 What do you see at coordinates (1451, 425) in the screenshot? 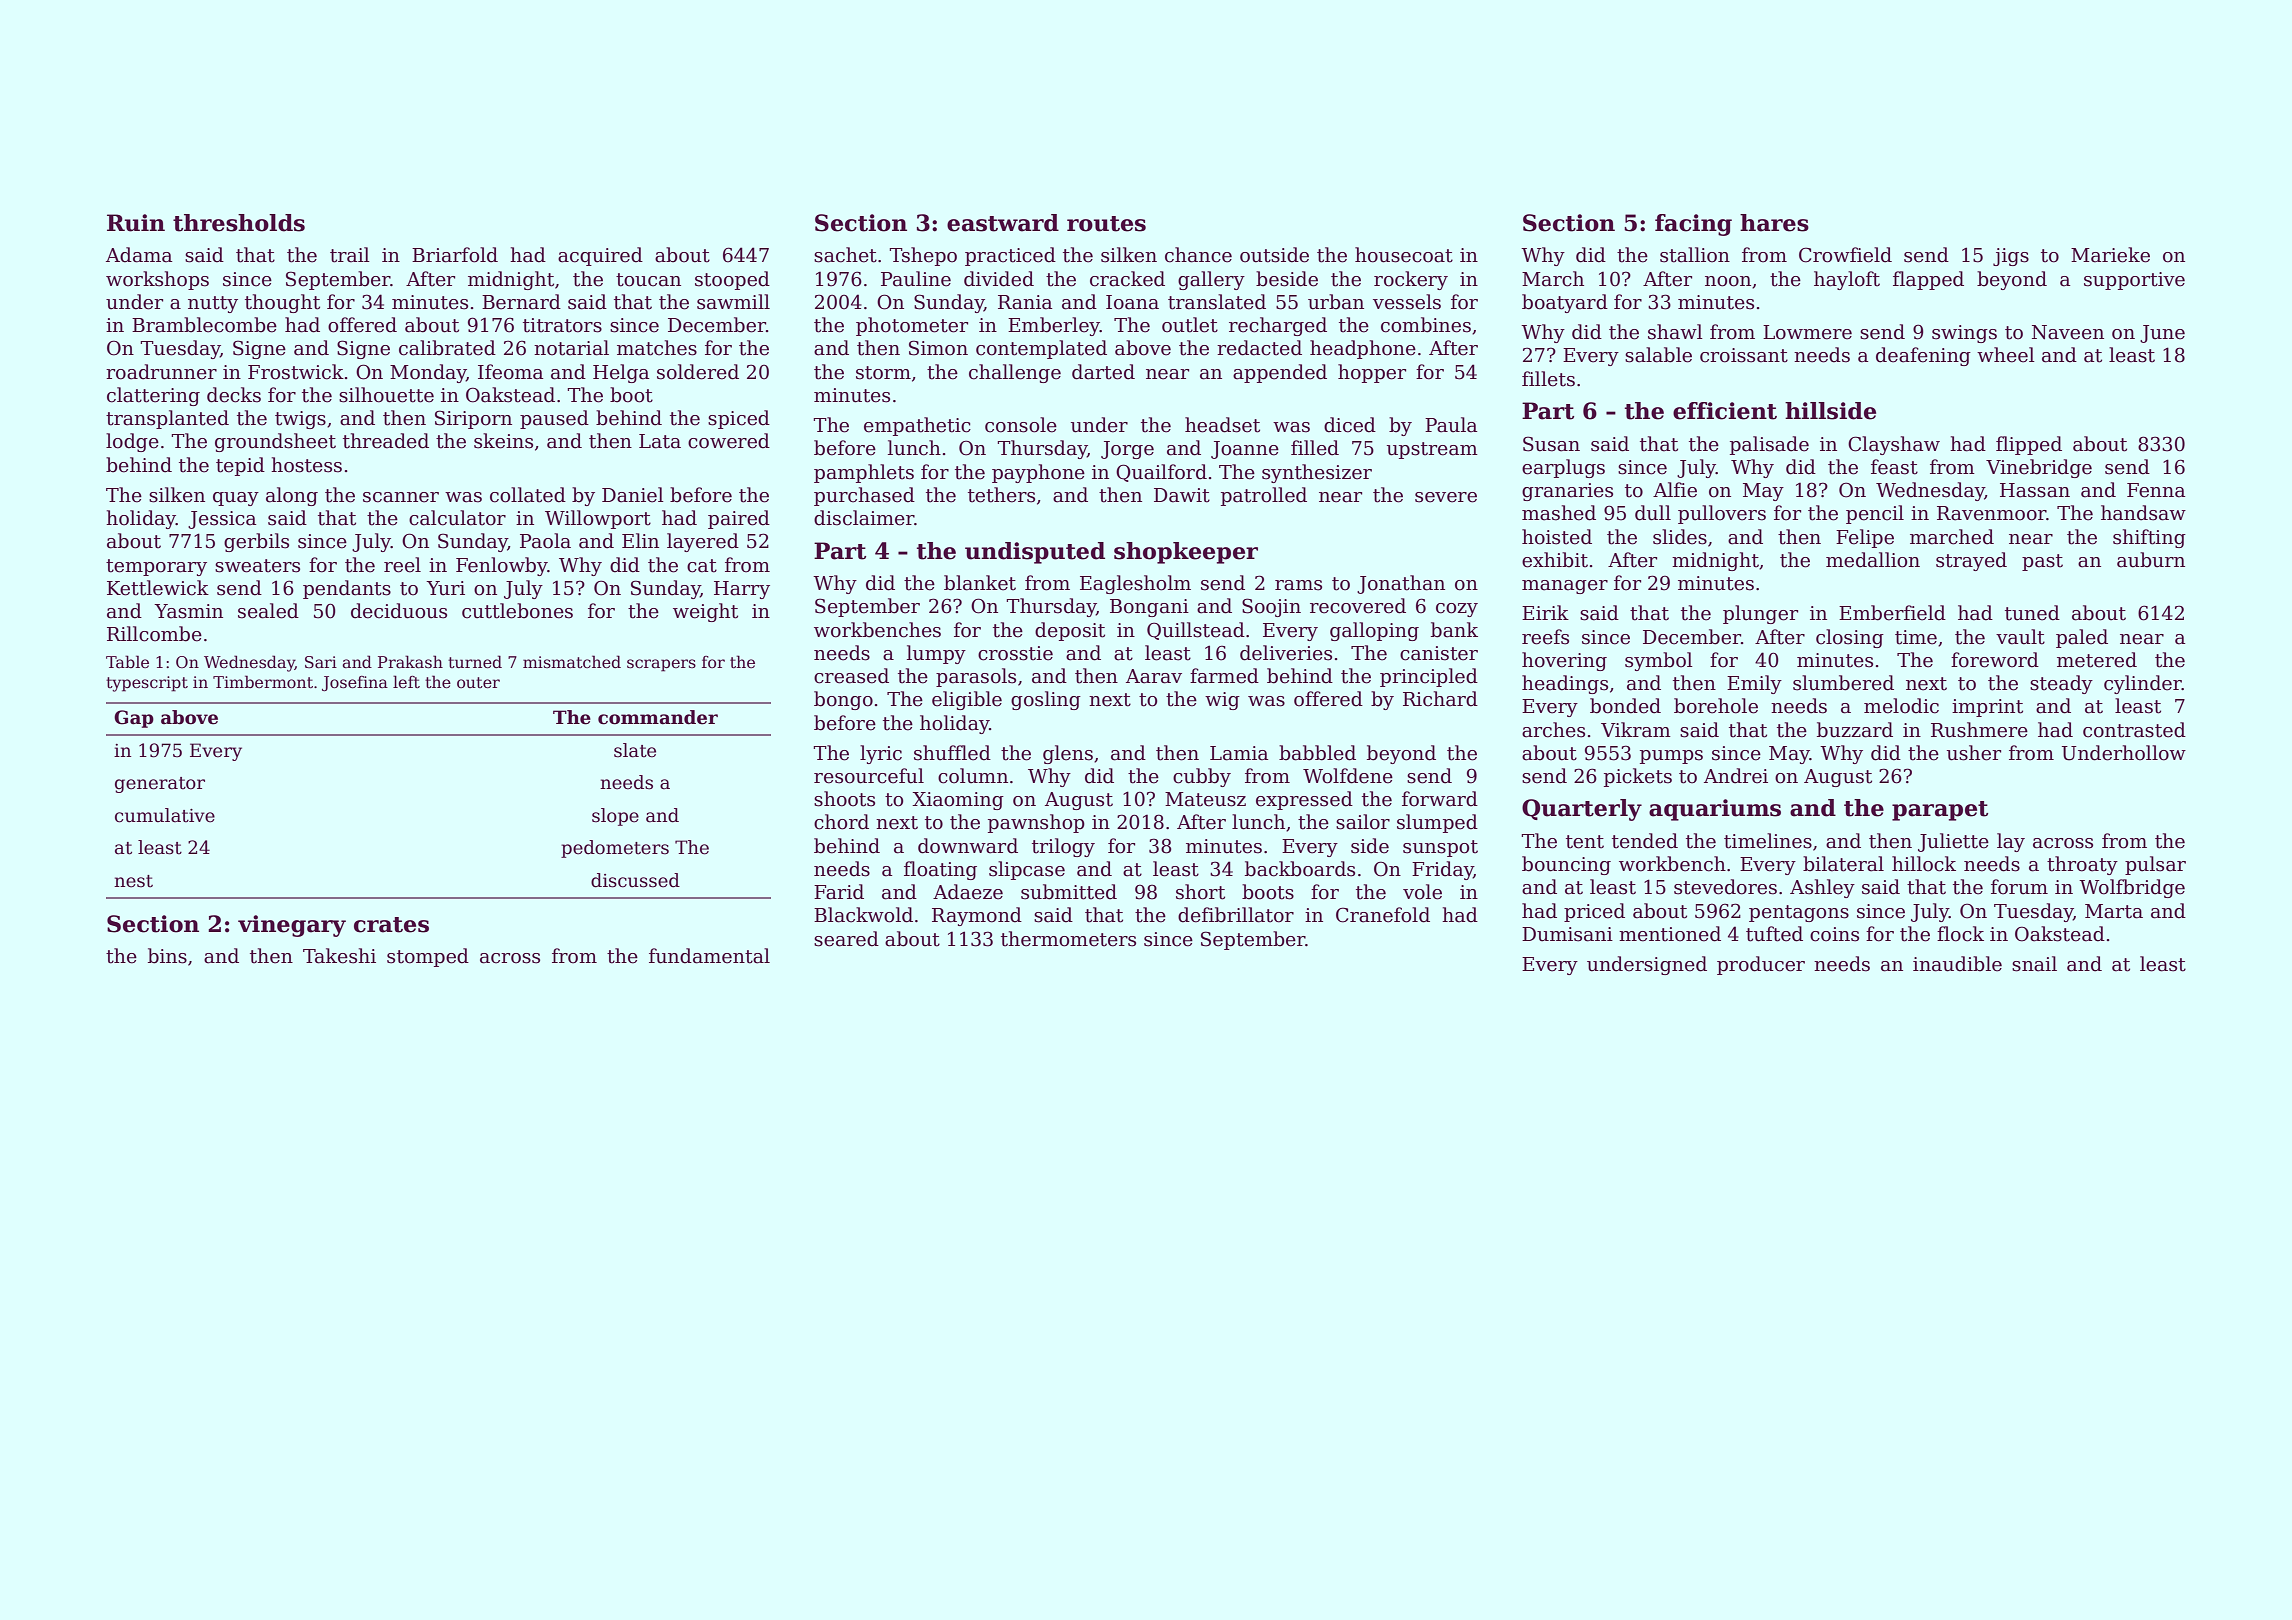
I see `Paula` at bounding box center [1451, 425].
